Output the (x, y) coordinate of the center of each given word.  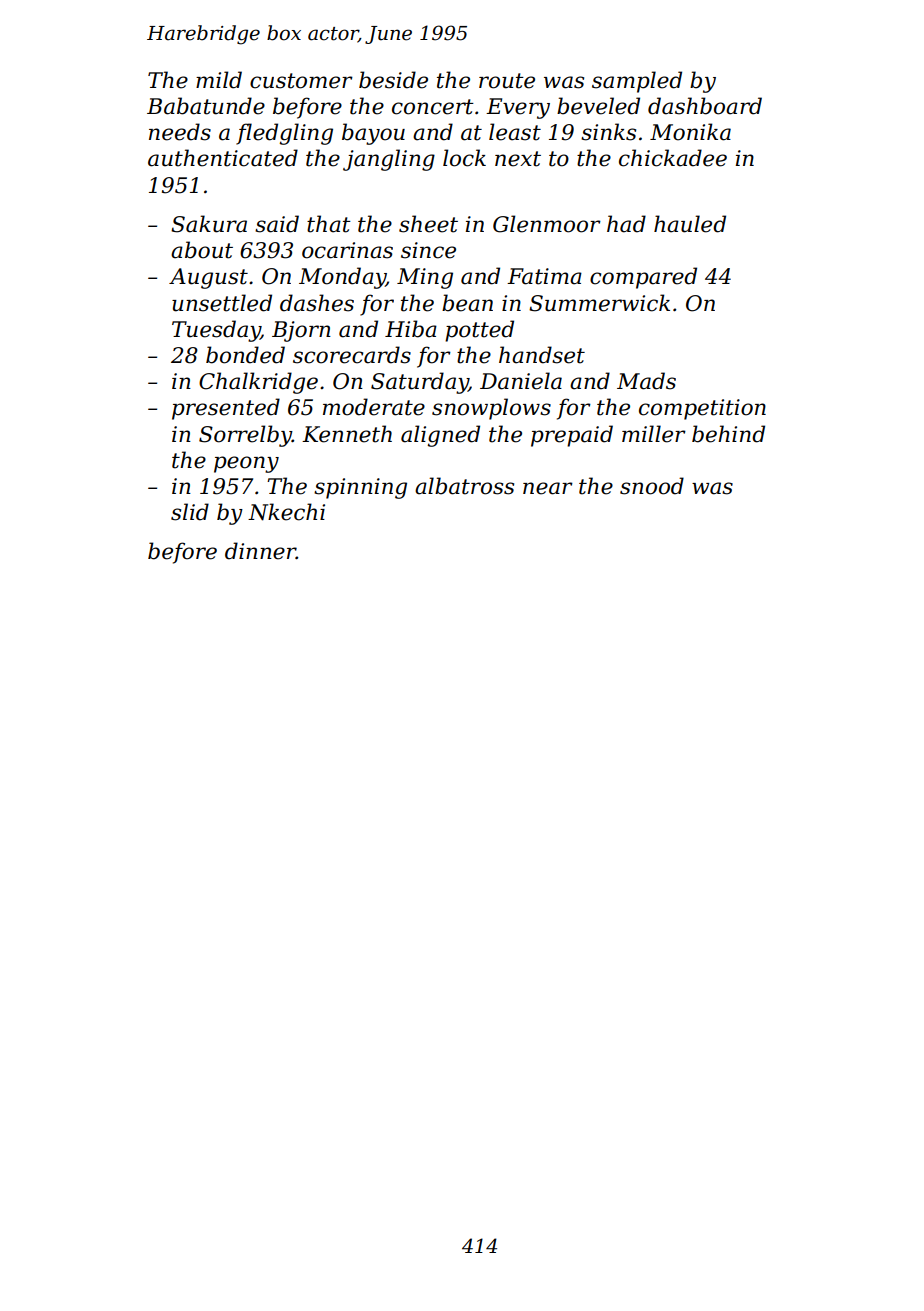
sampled (637, 82)
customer (301, 81)
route (507, 81)
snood (652, 486)
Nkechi (286, 512)
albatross (464, 486)
